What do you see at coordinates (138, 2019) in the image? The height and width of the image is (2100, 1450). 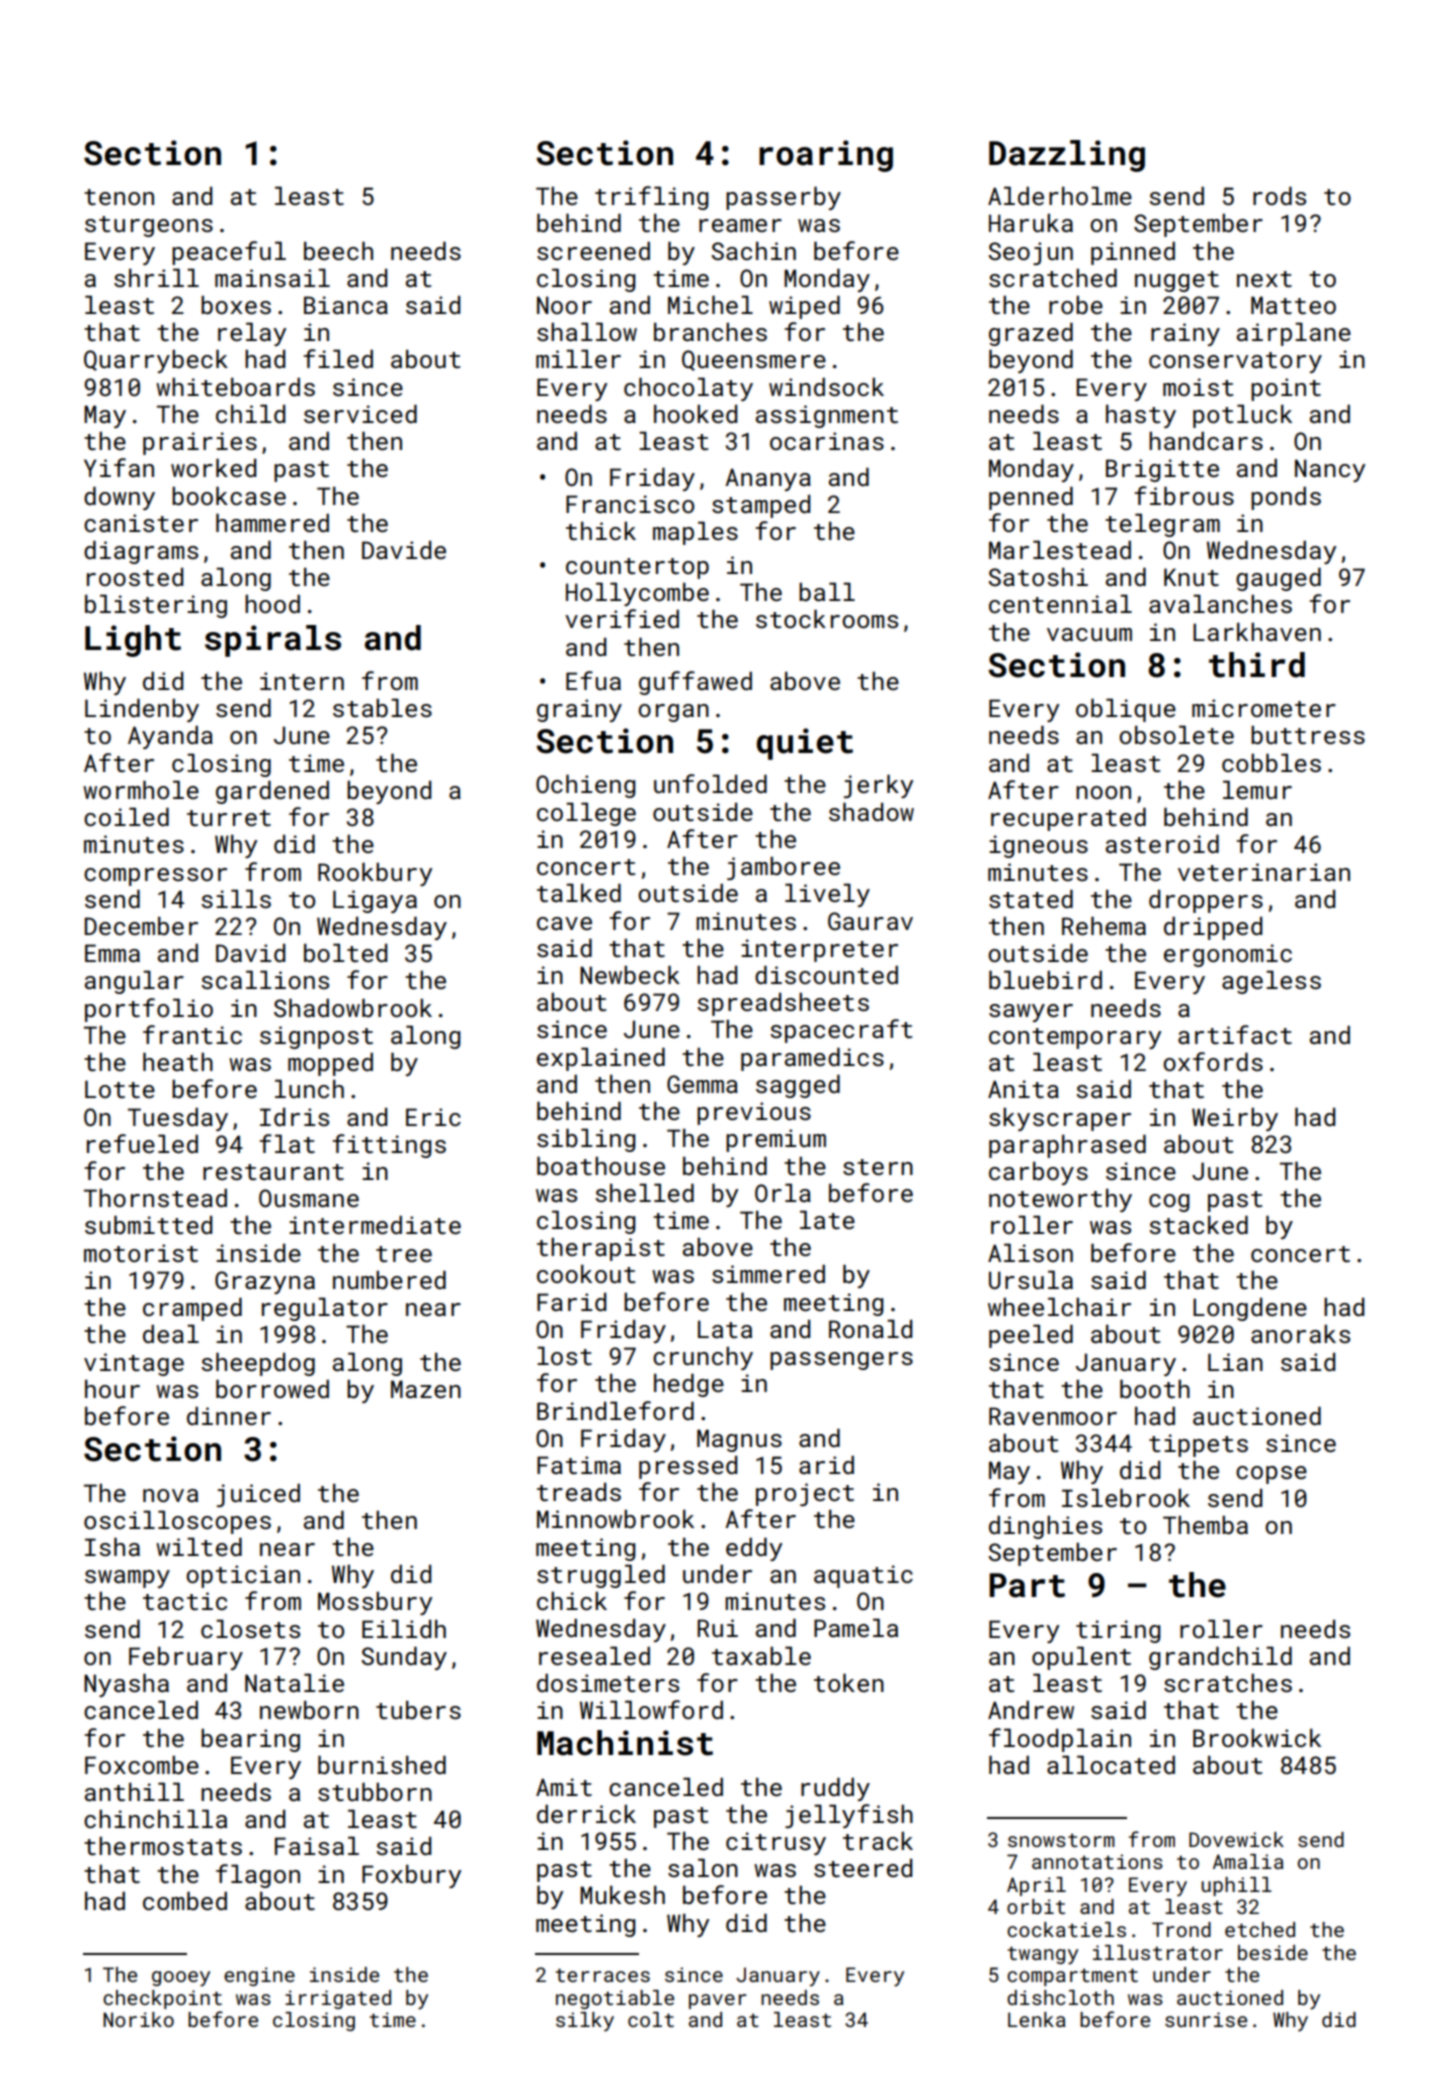 I see `Noriko` at bounding box center [138, 2019].
